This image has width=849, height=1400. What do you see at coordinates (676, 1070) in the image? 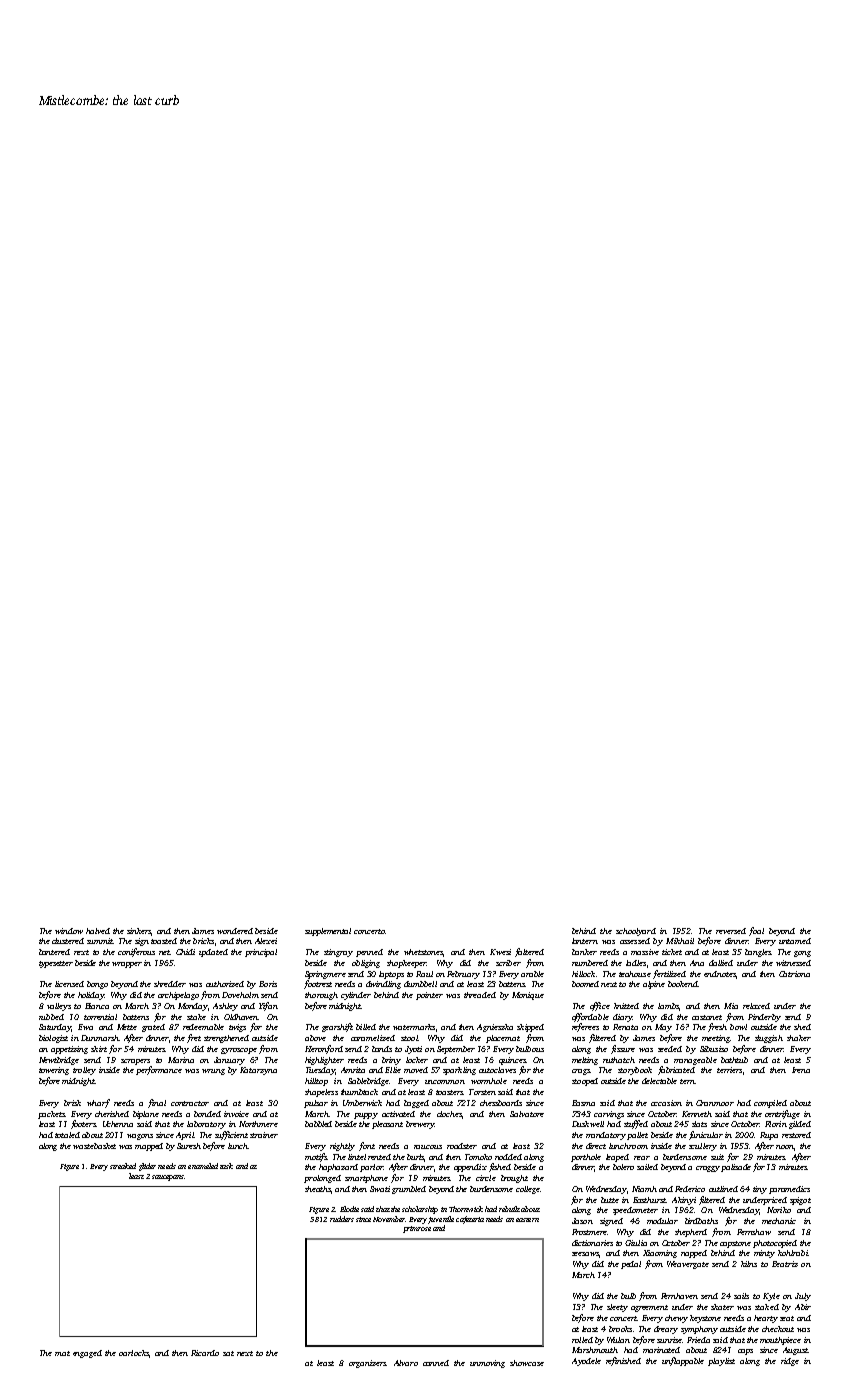
I see `fabricated` at bounding box center [676, 1070].
